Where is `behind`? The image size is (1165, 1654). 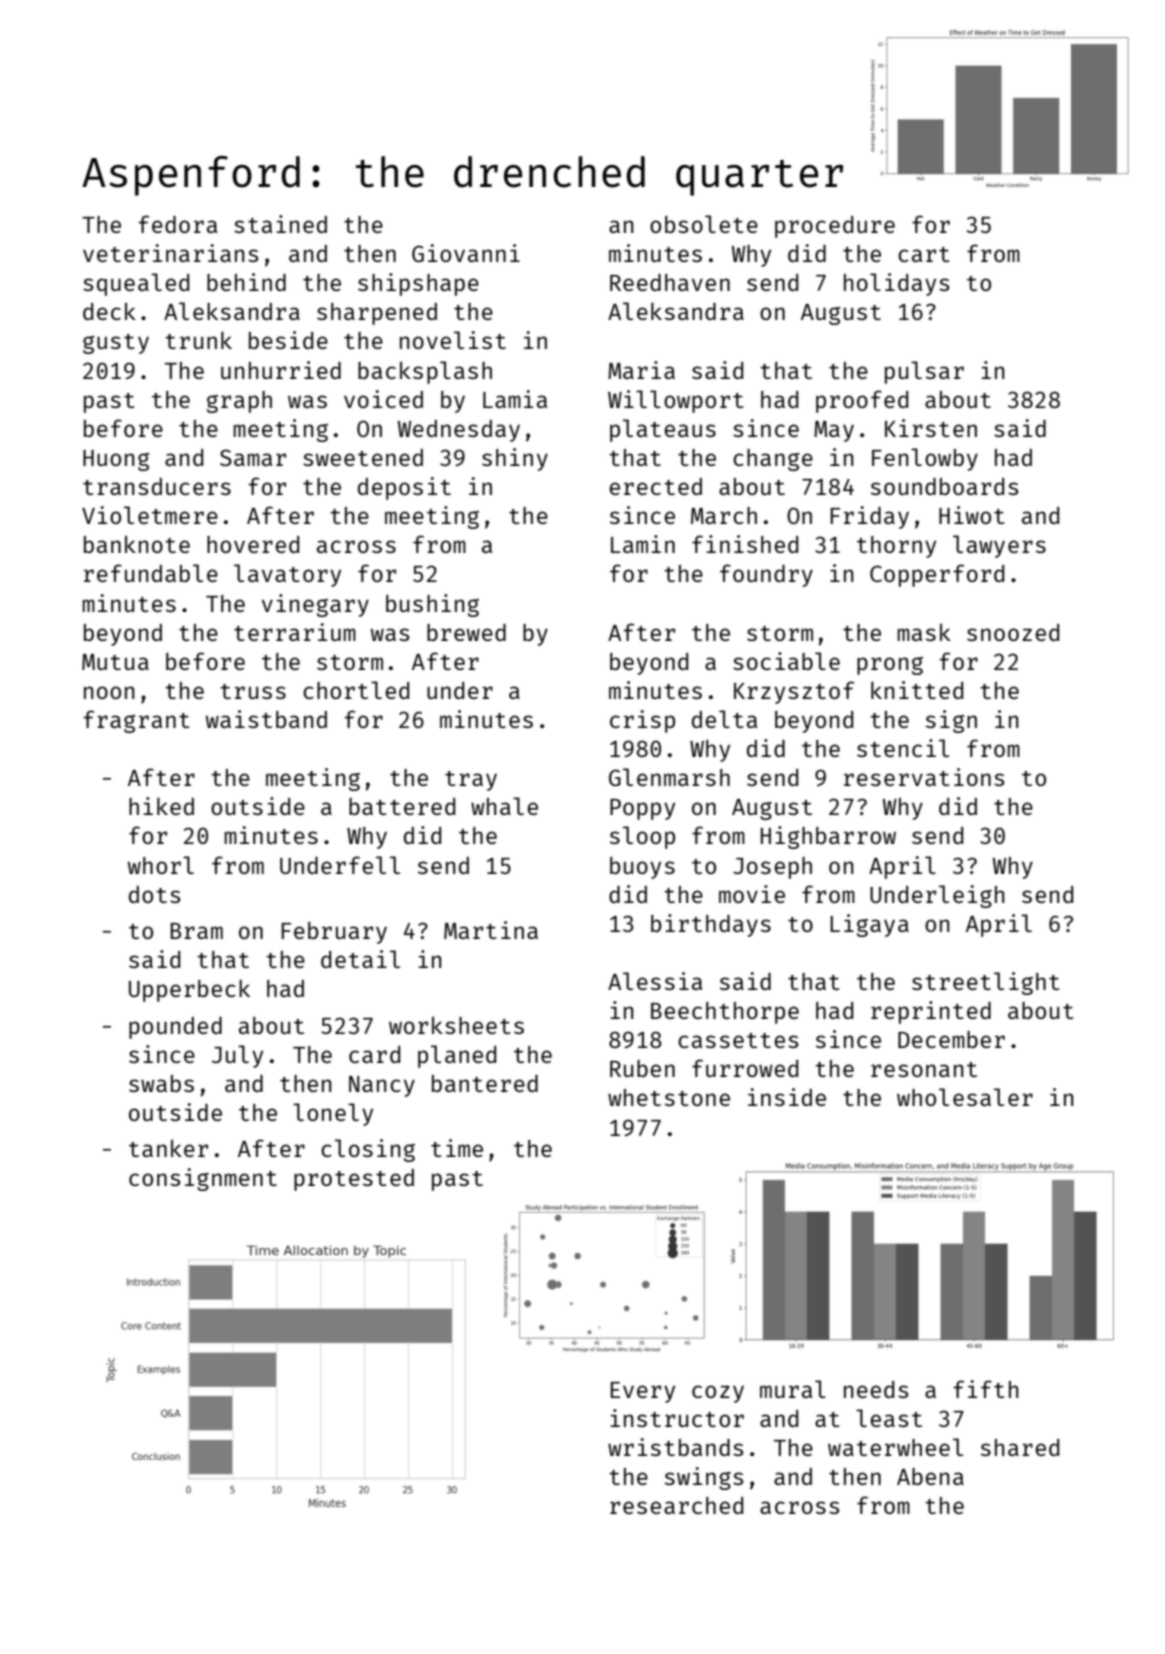
behind is located at coordinates (246, 282).
